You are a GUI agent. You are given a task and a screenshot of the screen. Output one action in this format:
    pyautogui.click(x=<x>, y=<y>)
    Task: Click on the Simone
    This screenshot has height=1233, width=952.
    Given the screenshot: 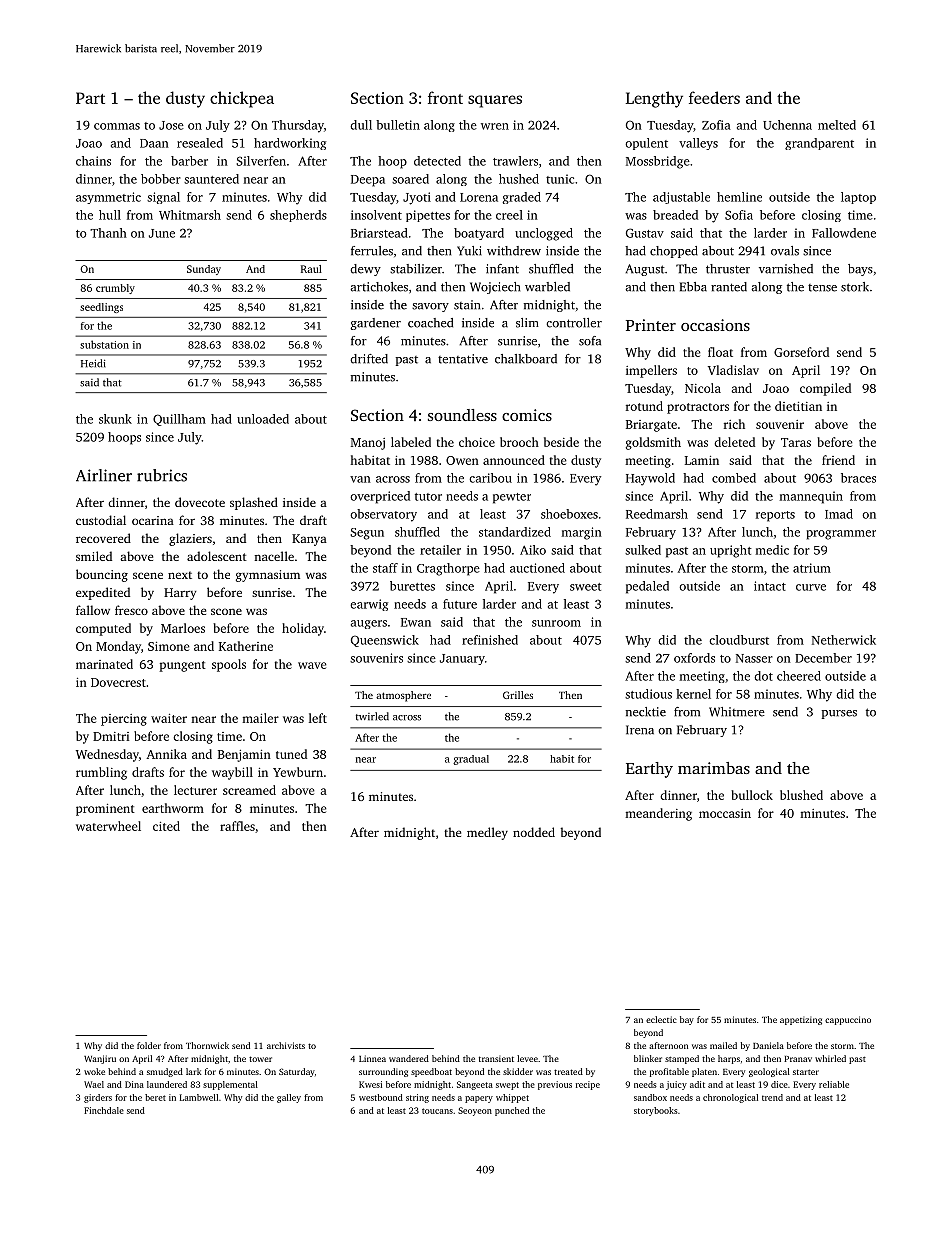 What is the action you would take?
    pyautogui.click(x=169, y=646)
